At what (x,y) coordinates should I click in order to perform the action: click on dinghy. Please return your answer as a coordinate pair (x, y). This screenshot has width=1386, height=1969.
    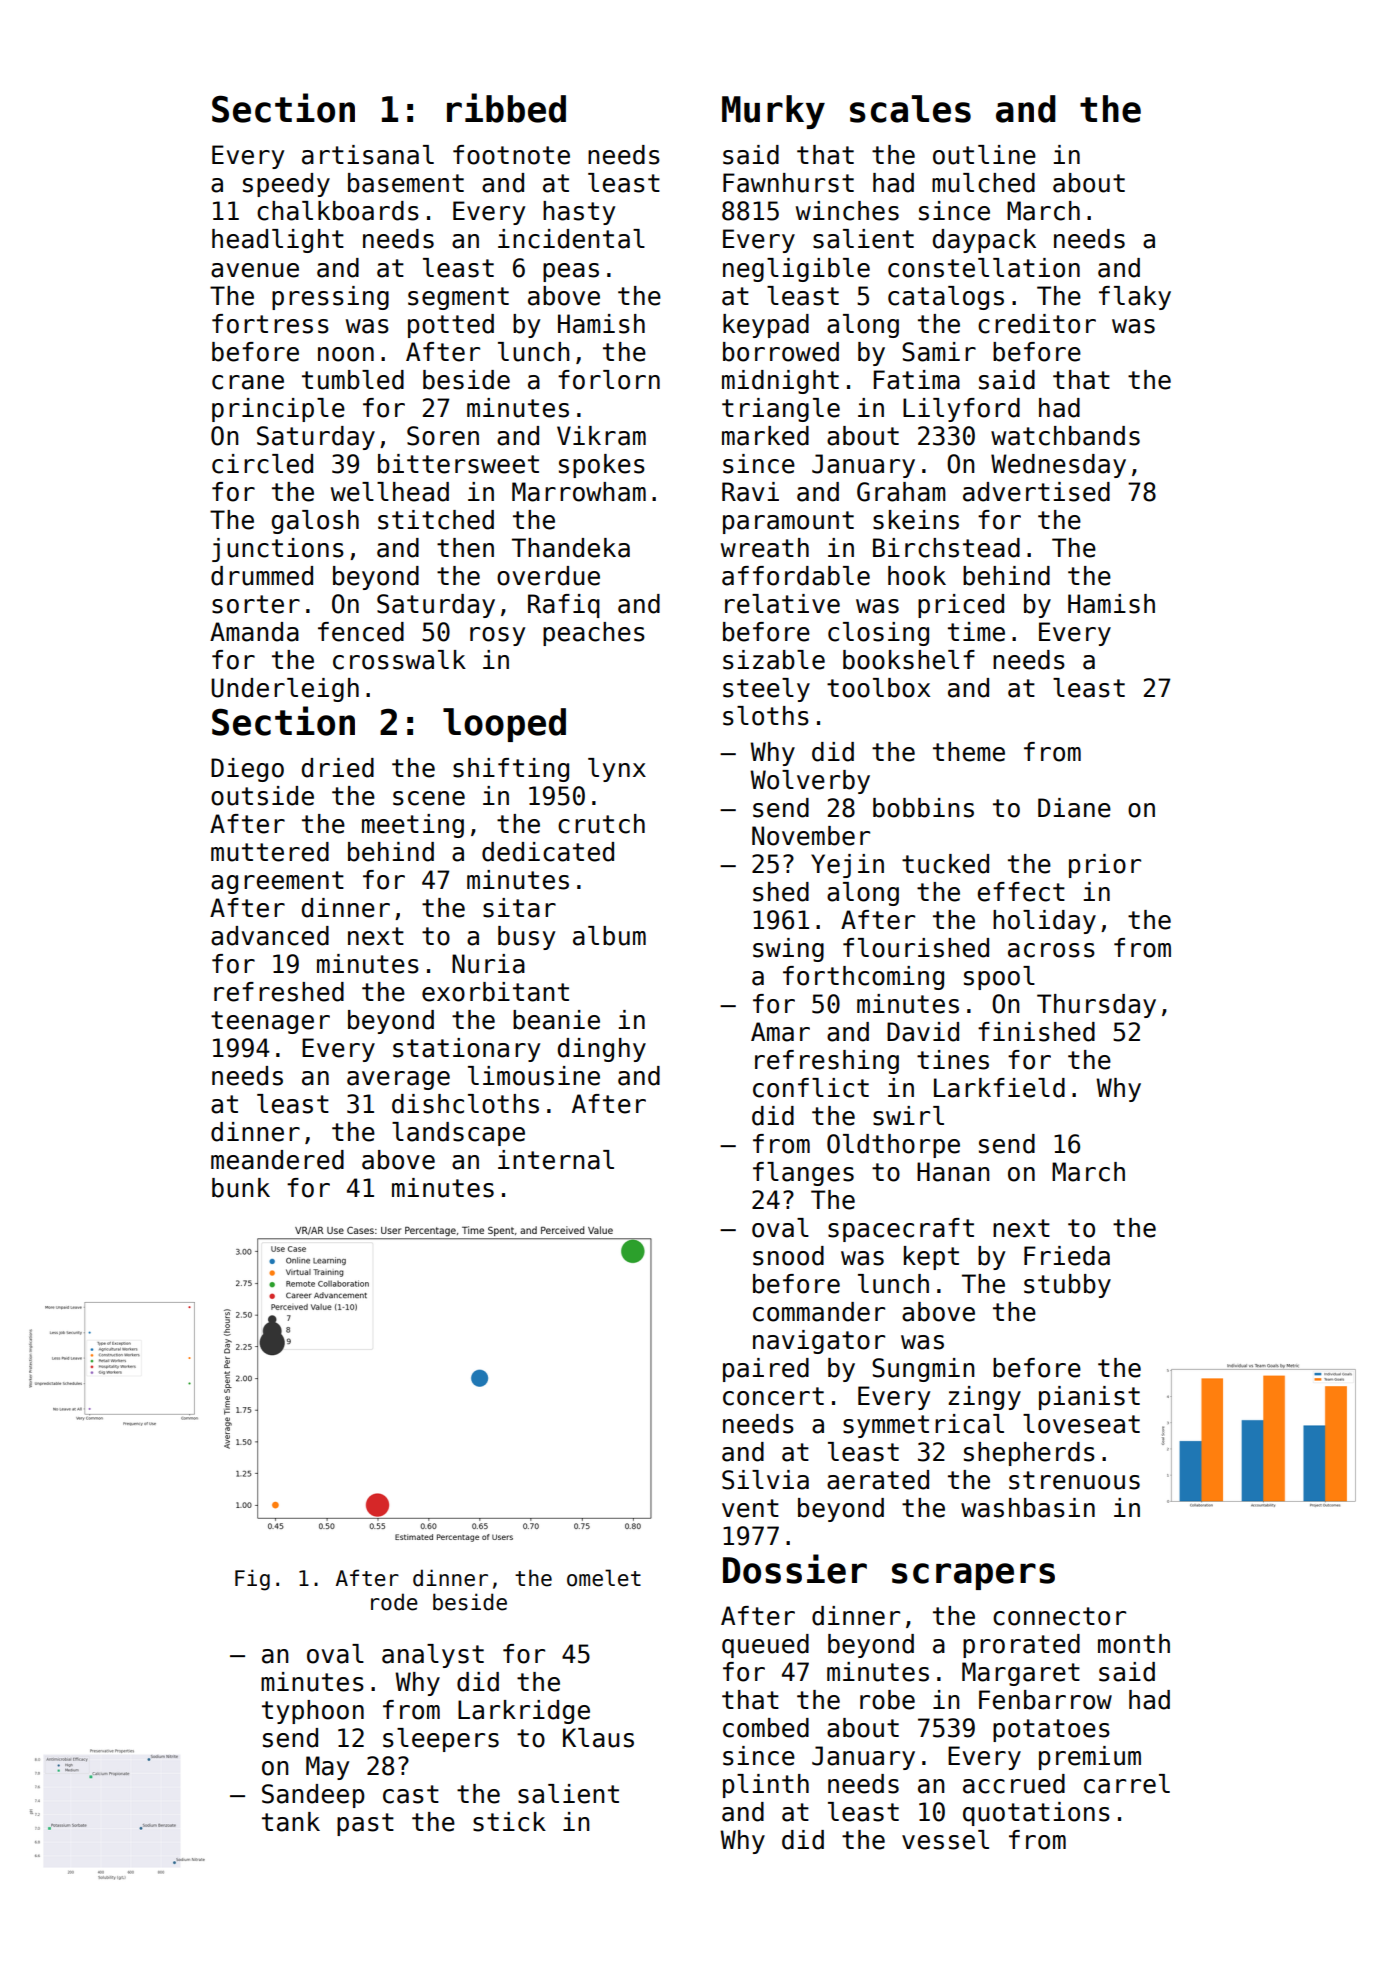
    Looking at the image, I should click on (602, 1050).
